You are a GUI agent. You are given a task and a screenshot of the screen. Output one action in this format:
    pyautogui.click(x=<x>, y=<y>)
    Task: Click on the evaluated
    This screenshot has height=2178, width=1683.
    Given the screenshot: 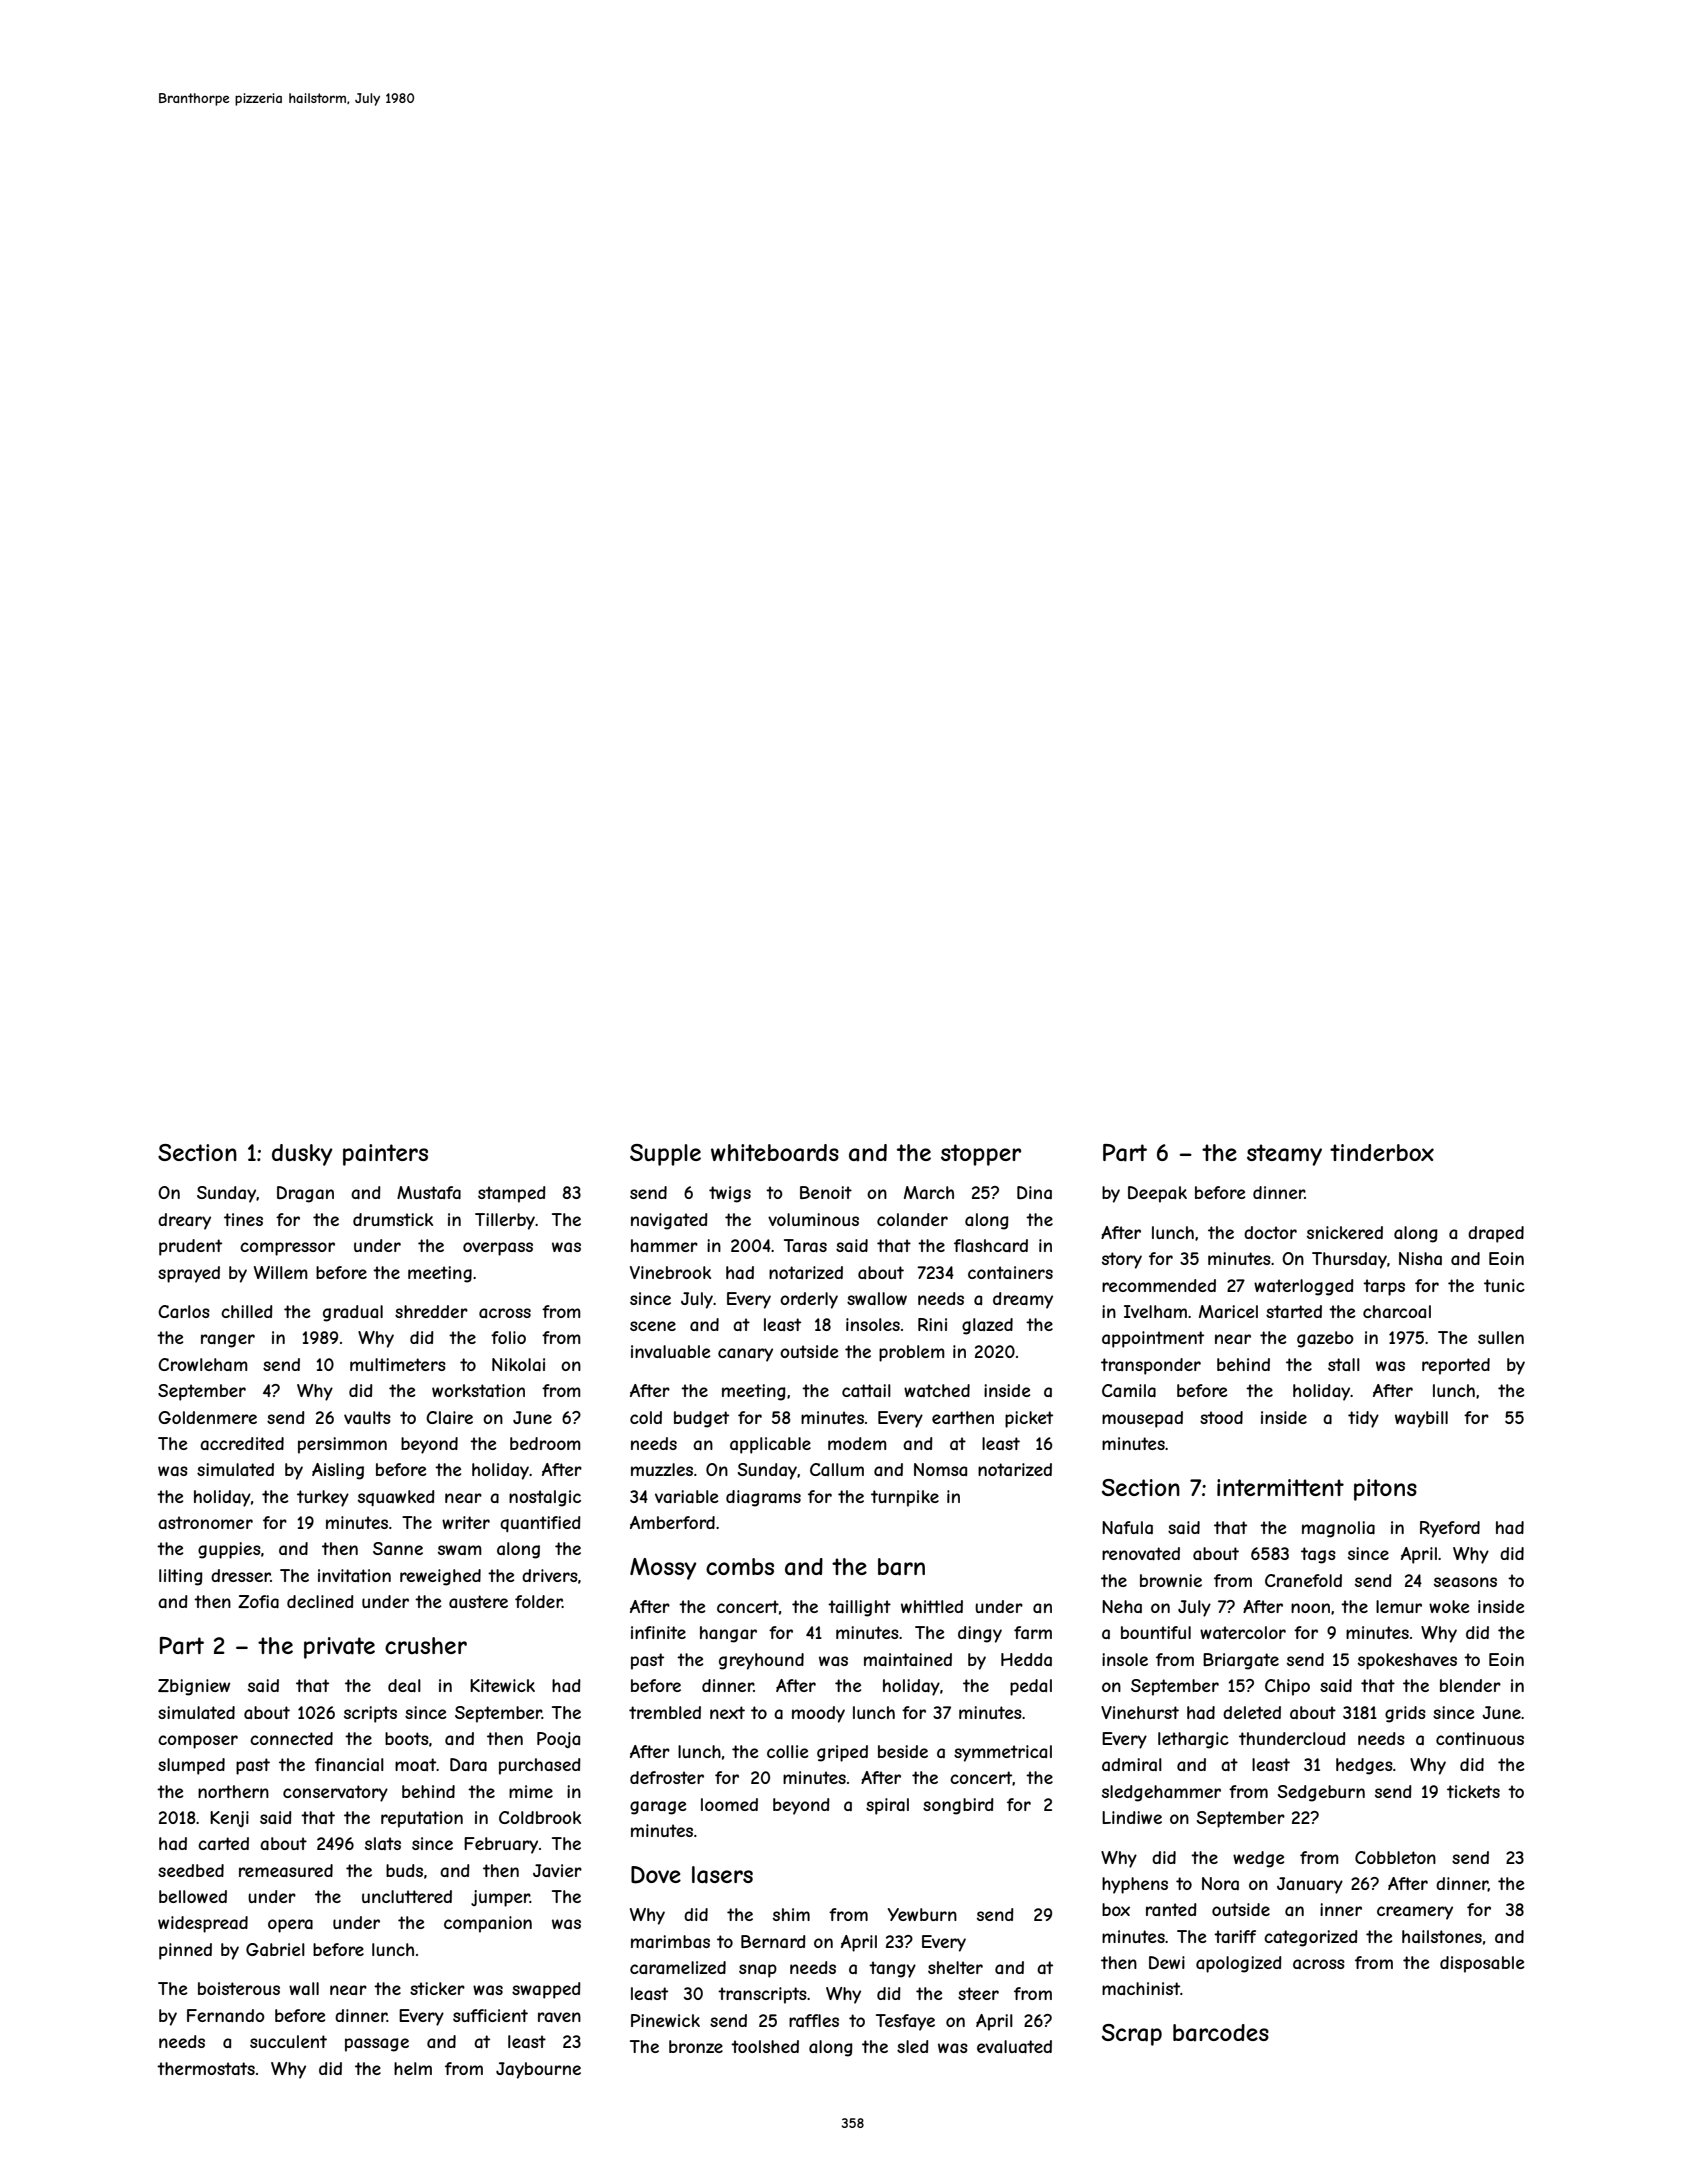 What is the action you would take?
    pyautogui.click(x=1014, y=2046)
